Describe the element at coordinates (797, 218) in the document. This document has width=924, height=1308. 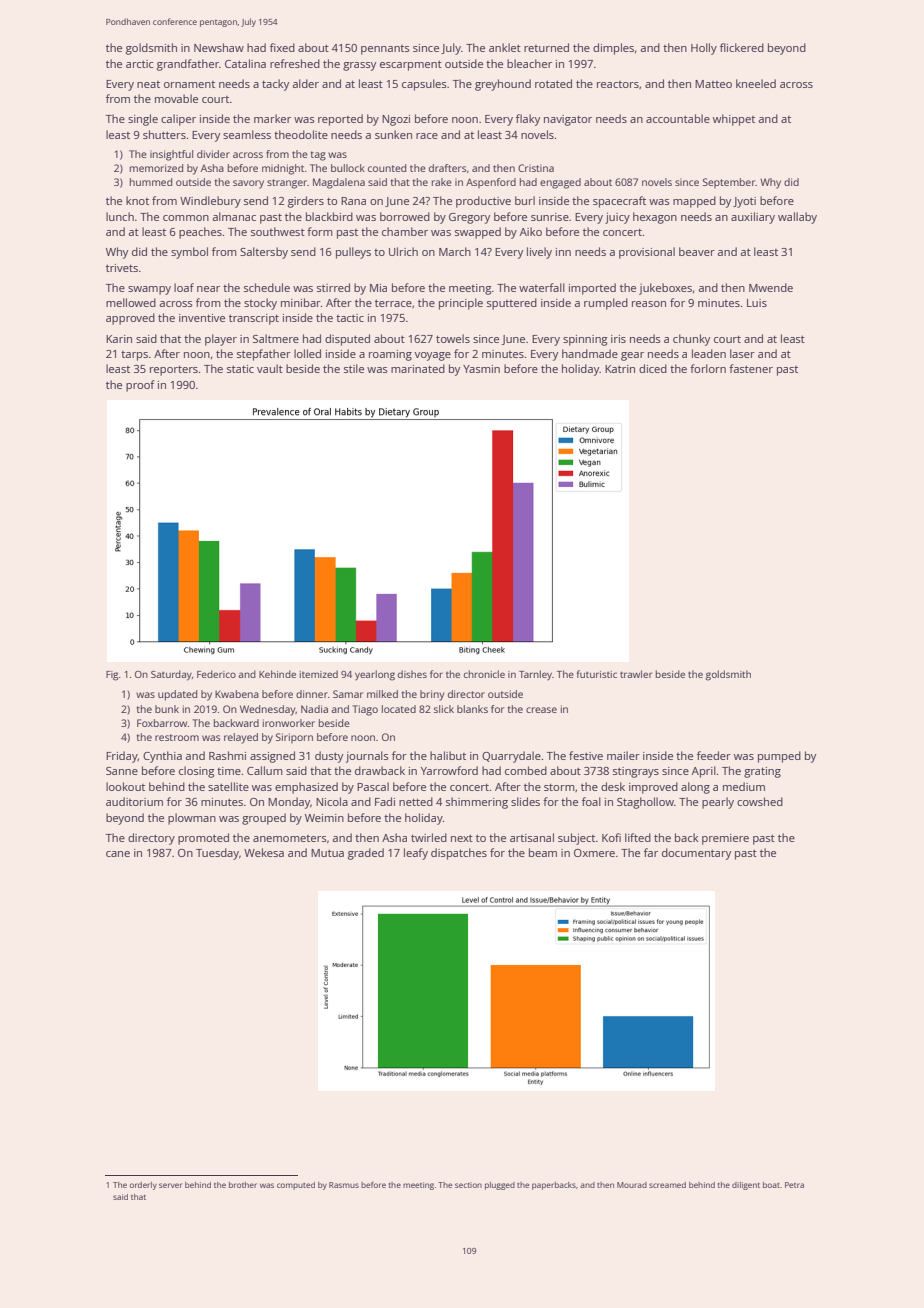
I see `wallaby` at that location.
